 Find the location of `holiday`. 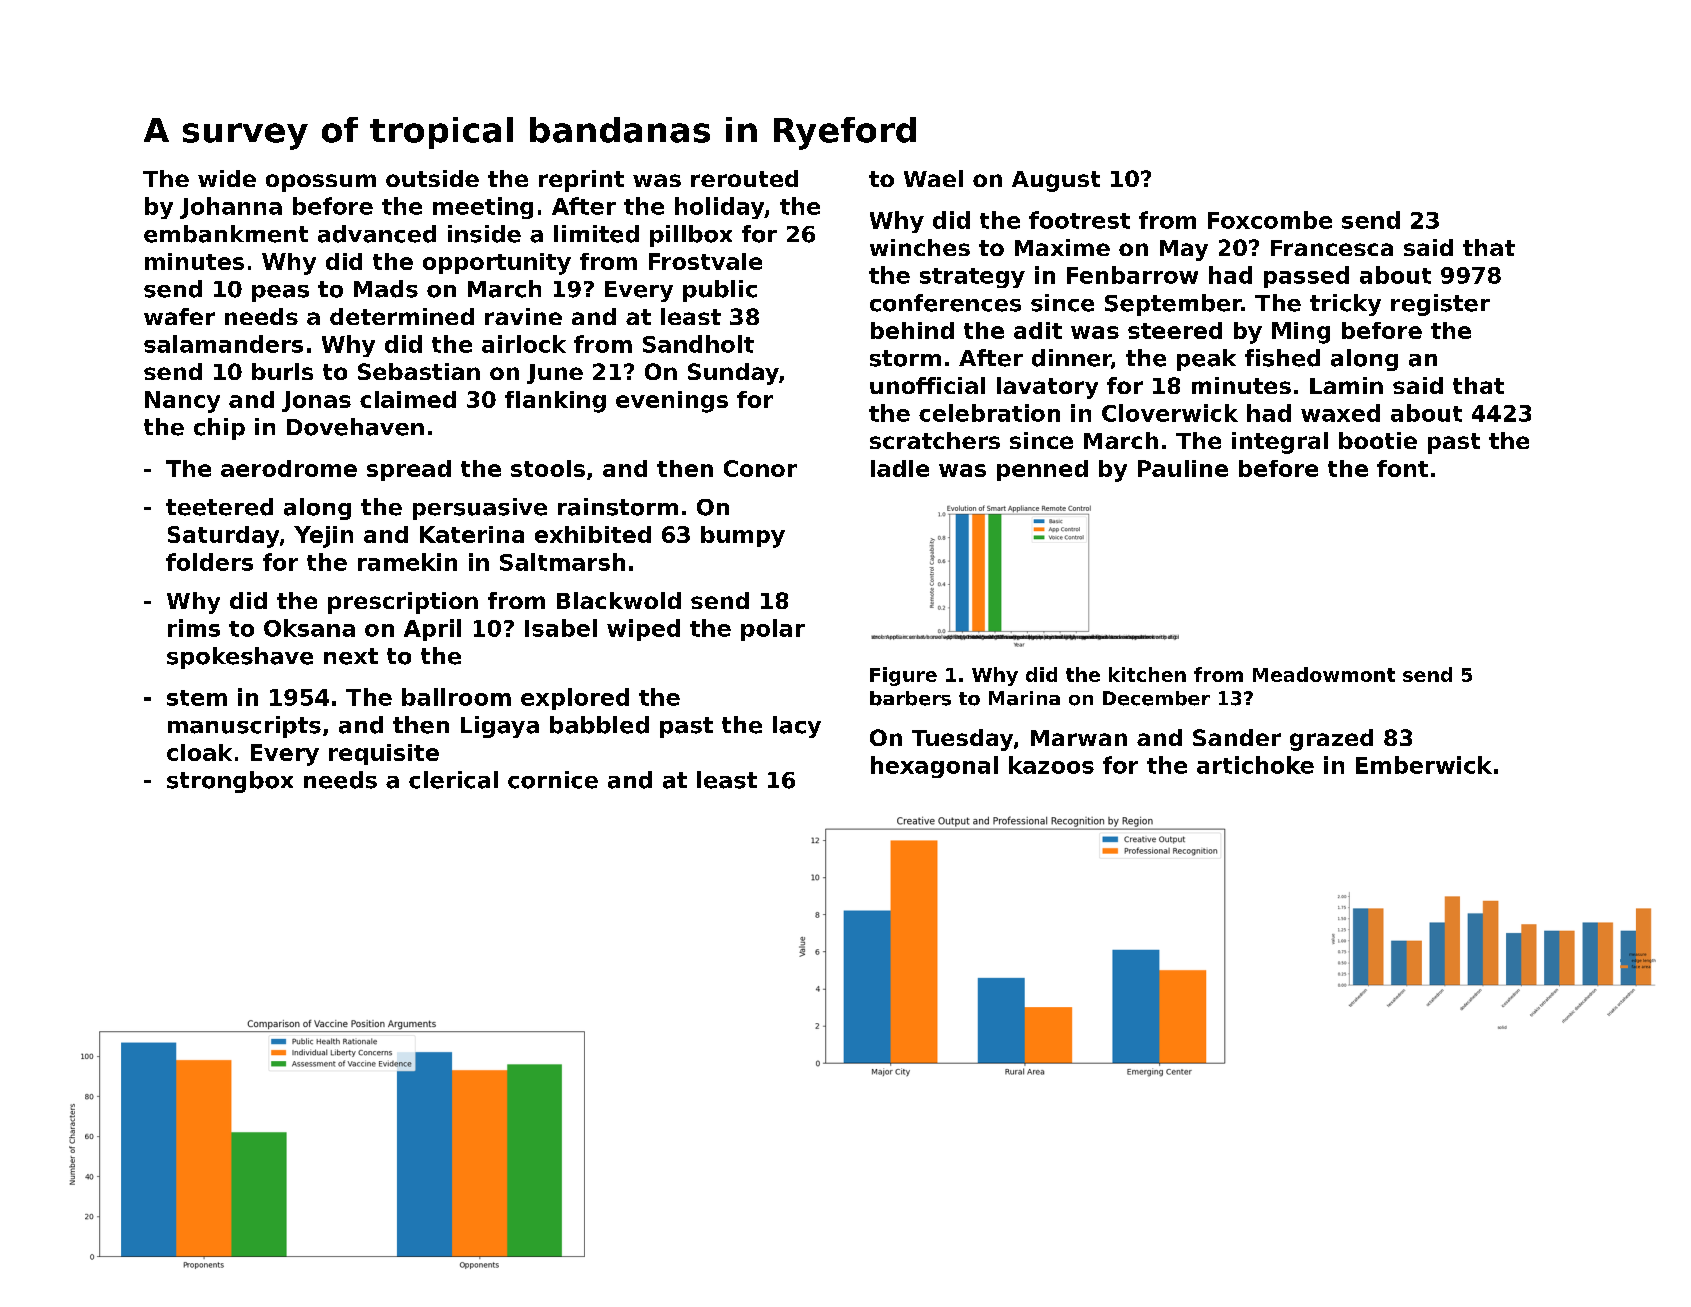

holiday is located at coordinates (719, 208).
